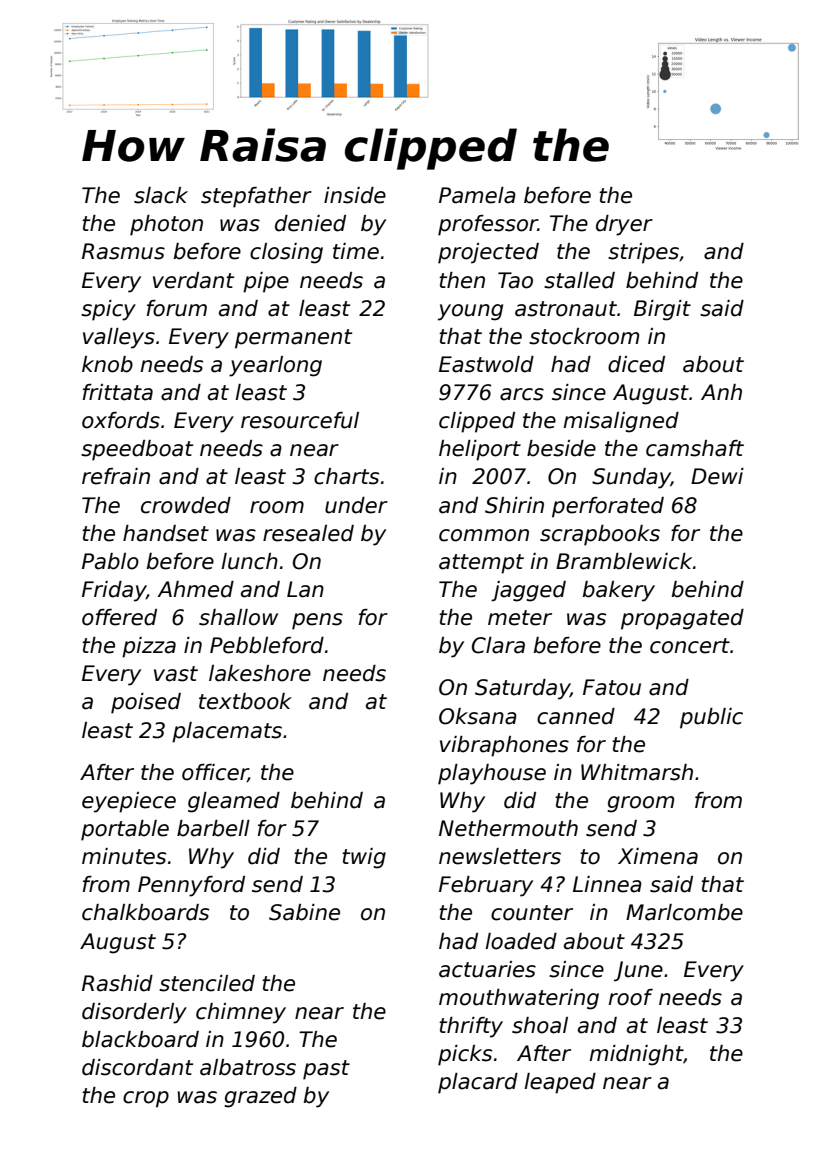 This screenshot has height=1171, width=825. What do you see at coordinates (711, 718) in the screenshot?
I see `public` at bounding box center [711, 718].
